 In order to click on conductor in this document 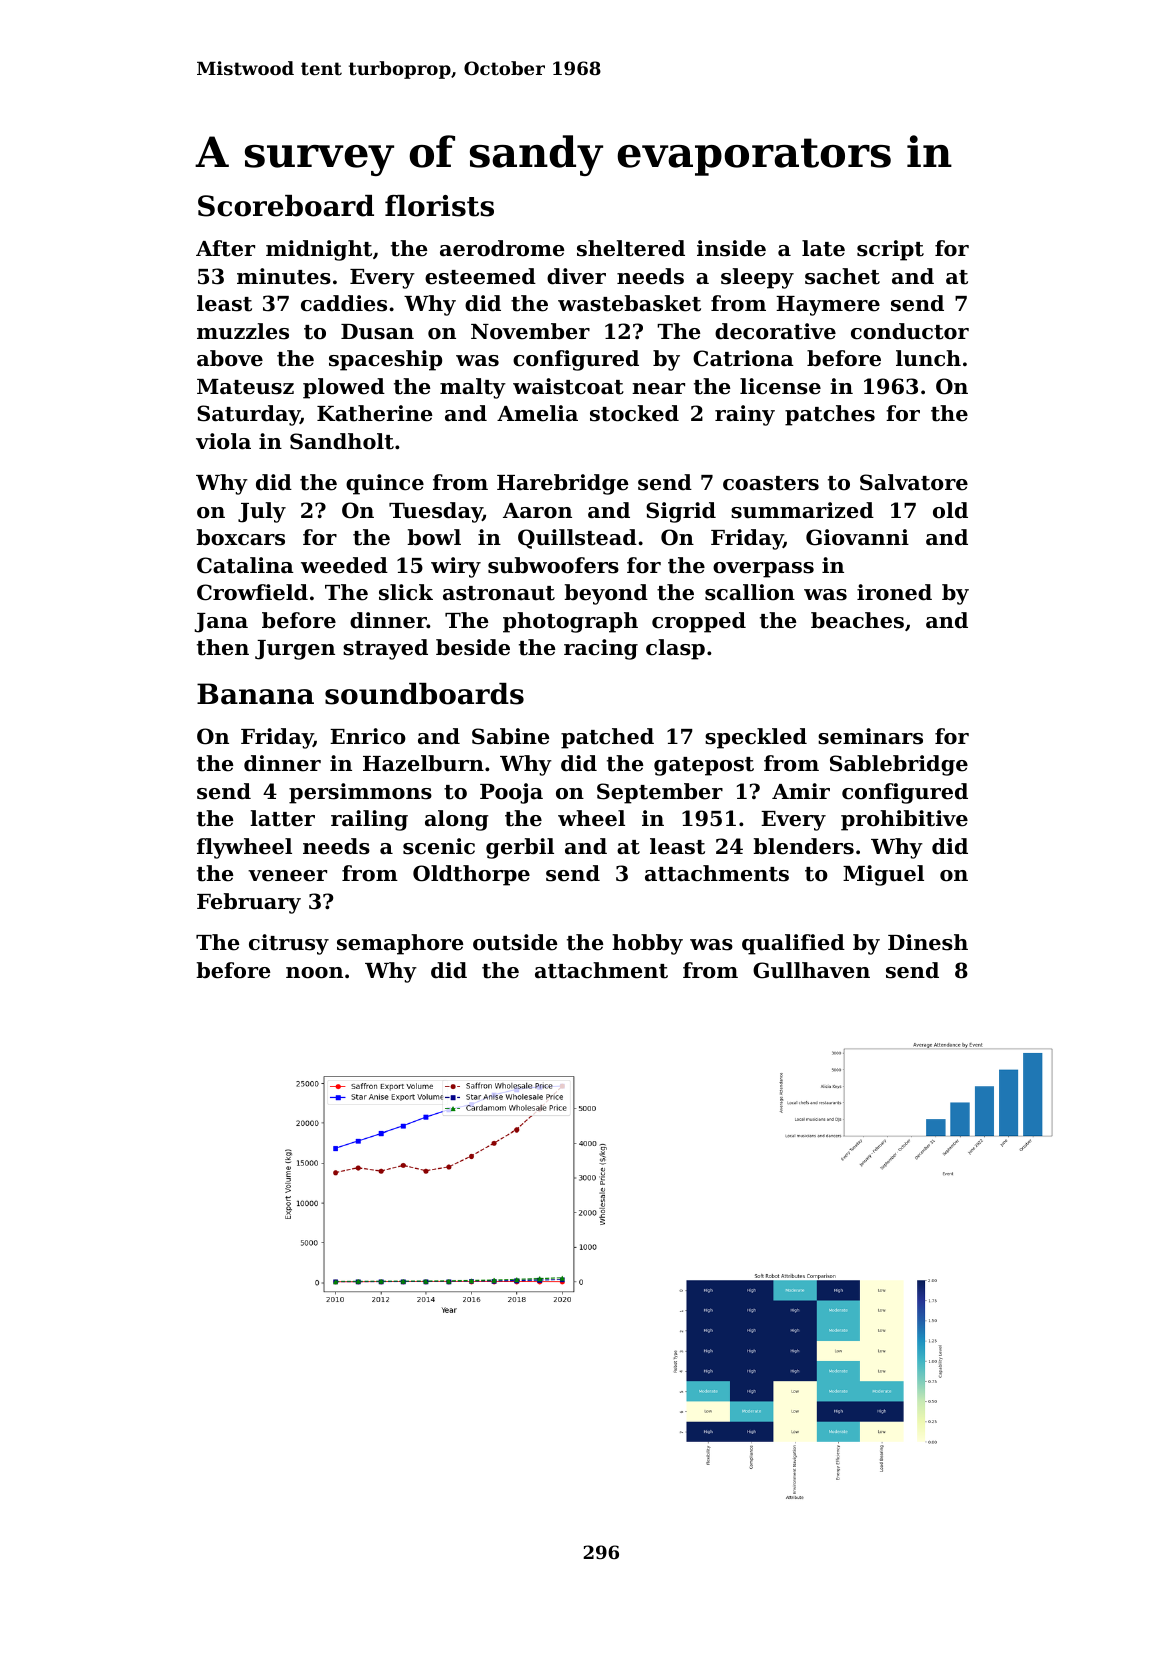, I will do `click(910, 331)`.
